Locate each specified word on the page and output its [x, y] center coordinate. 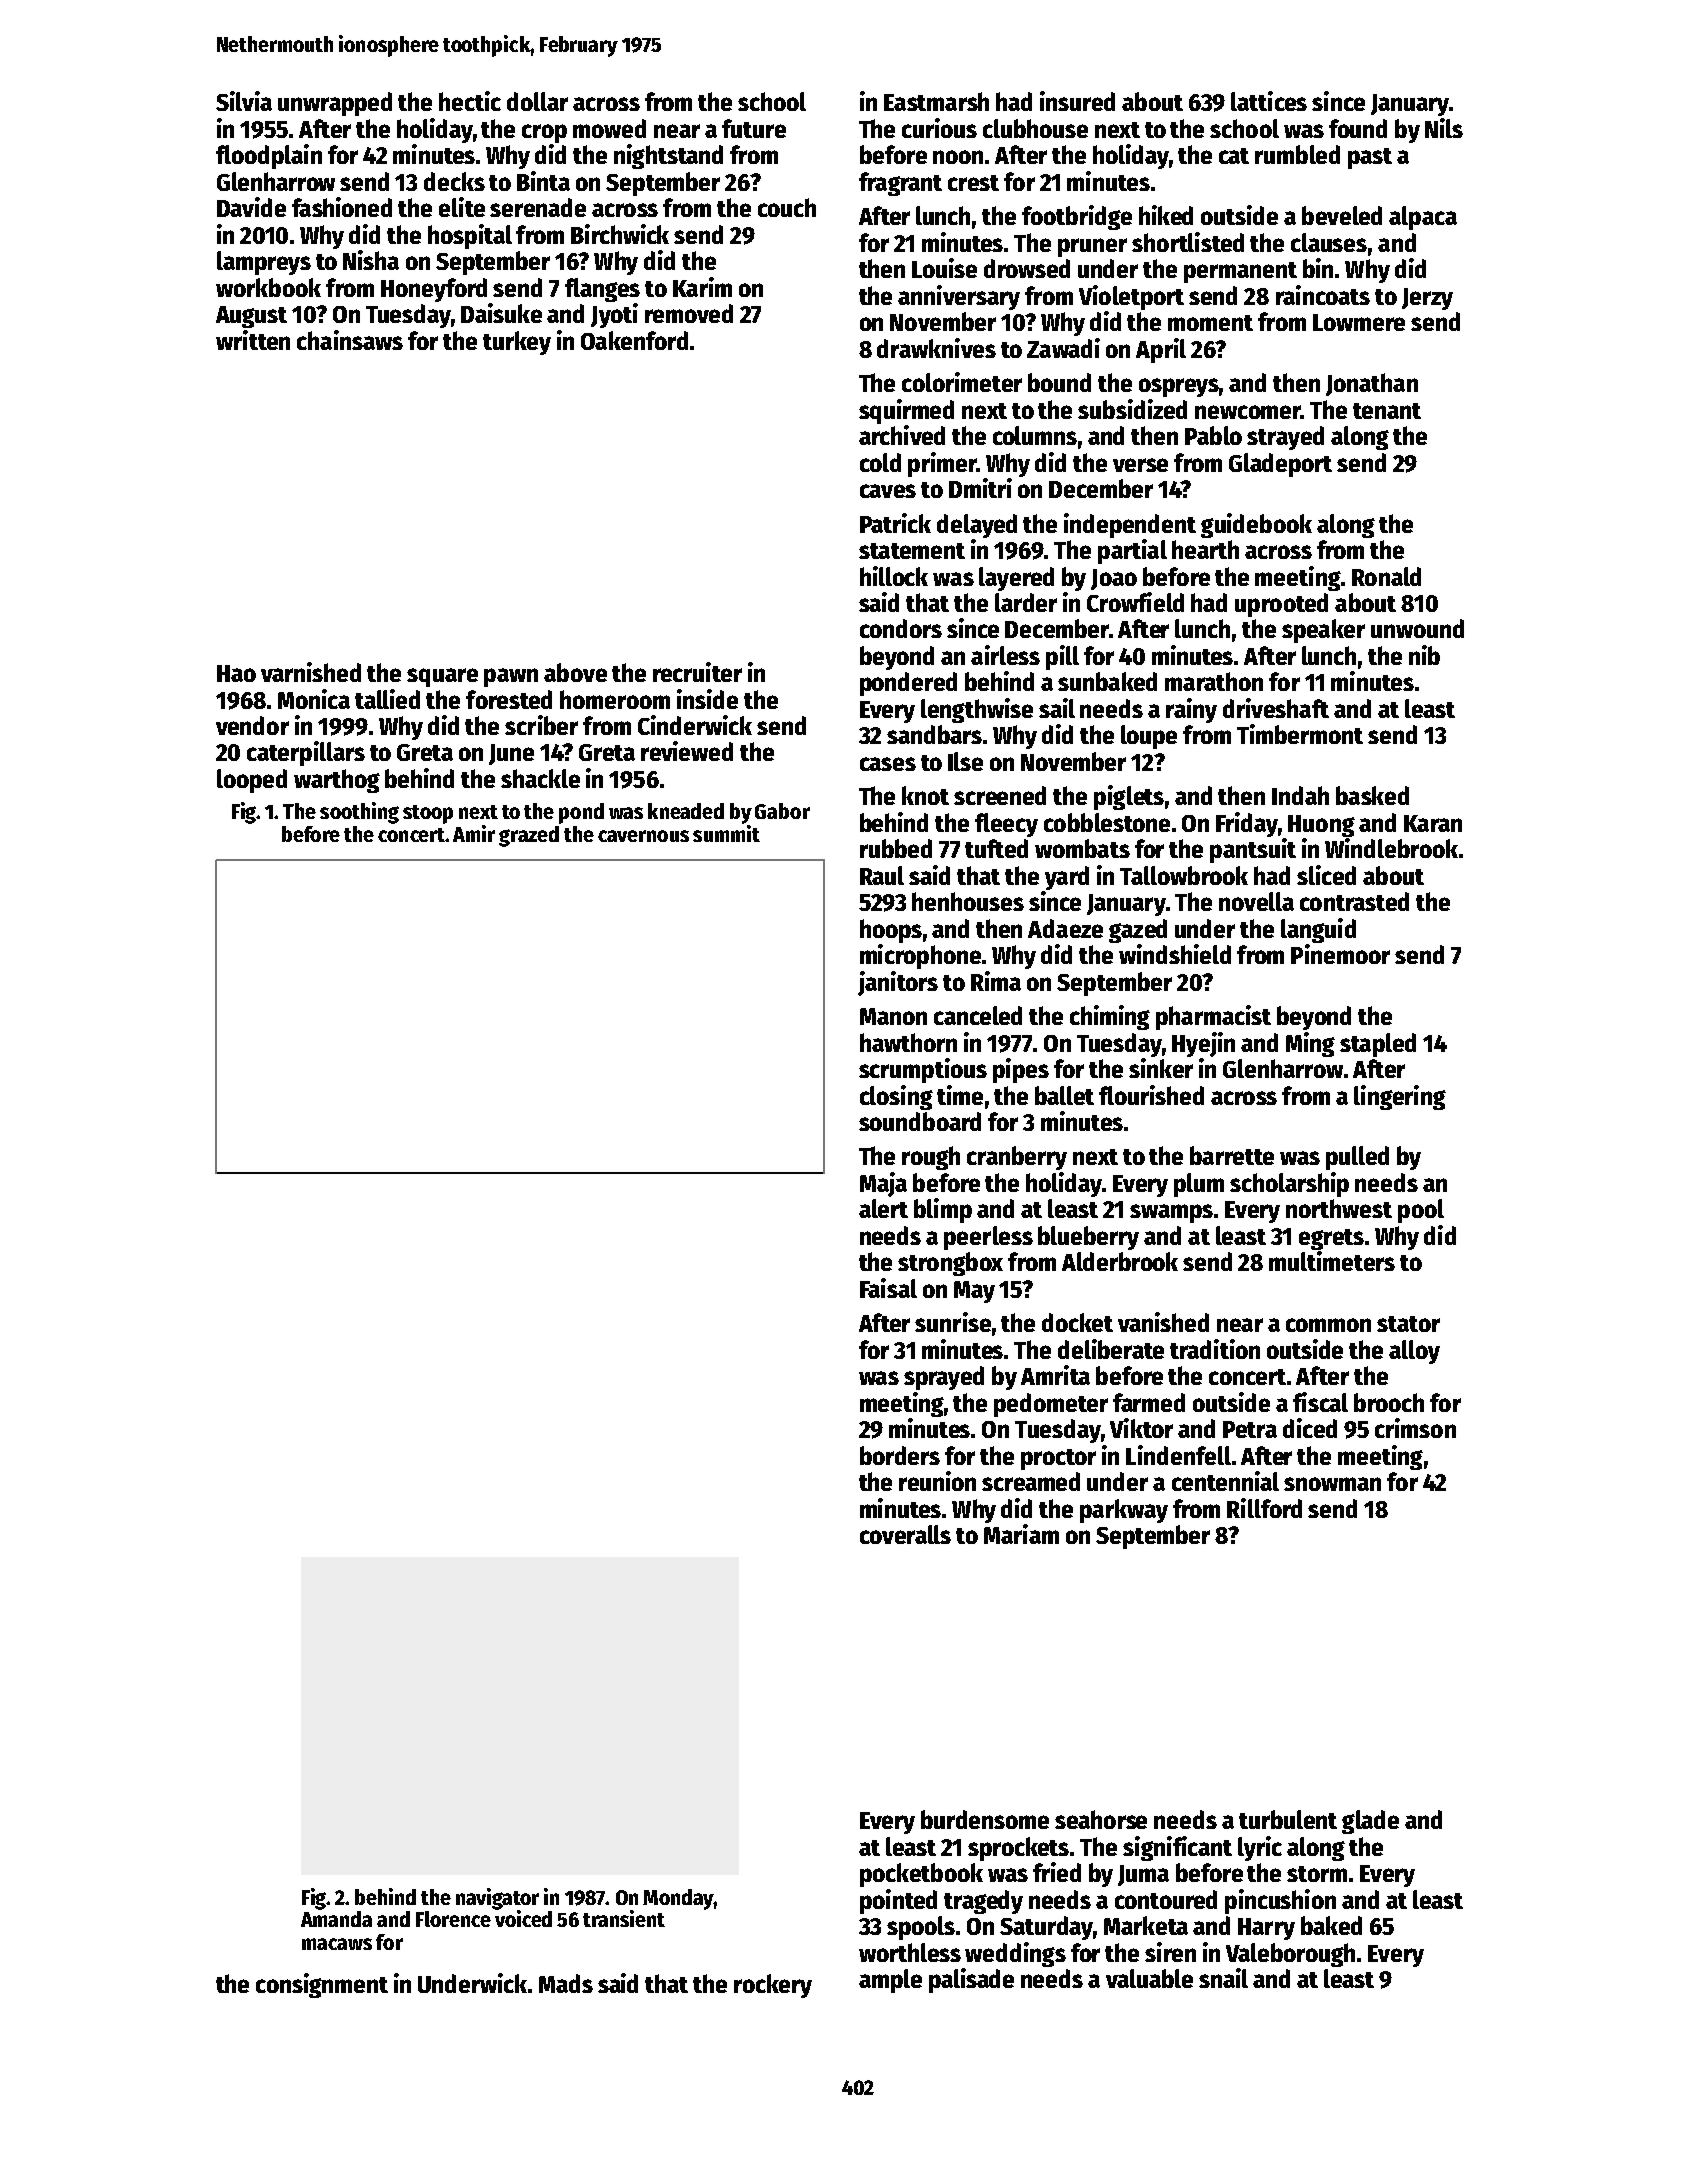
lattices [1269, 101]
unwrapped [335, 104]
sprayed [944, 1378]
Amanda [336, 1919]
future [754, 128]
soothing [359, 813]
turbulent [1288, 1819]
